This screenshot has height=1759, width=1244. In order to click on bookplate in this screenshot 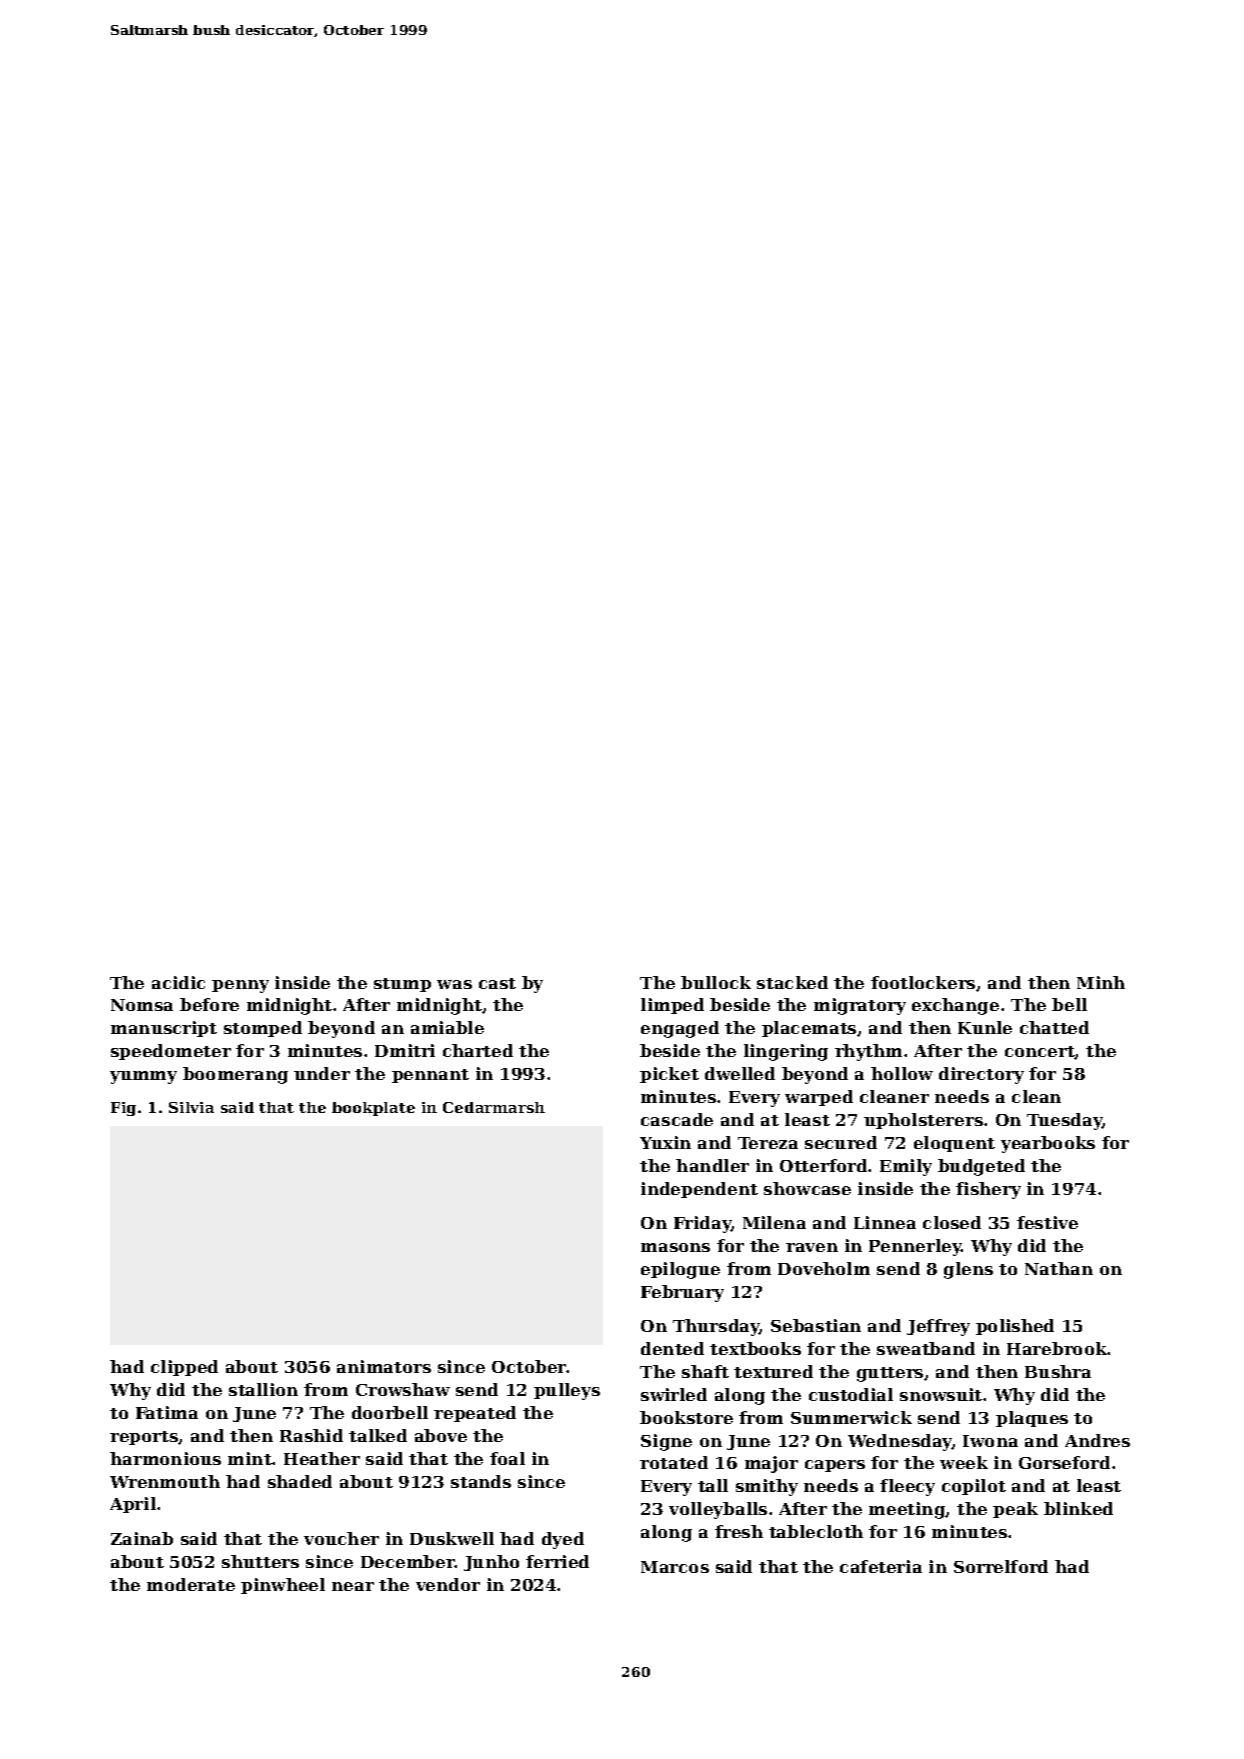, I will do `click(373, 1109)`.
